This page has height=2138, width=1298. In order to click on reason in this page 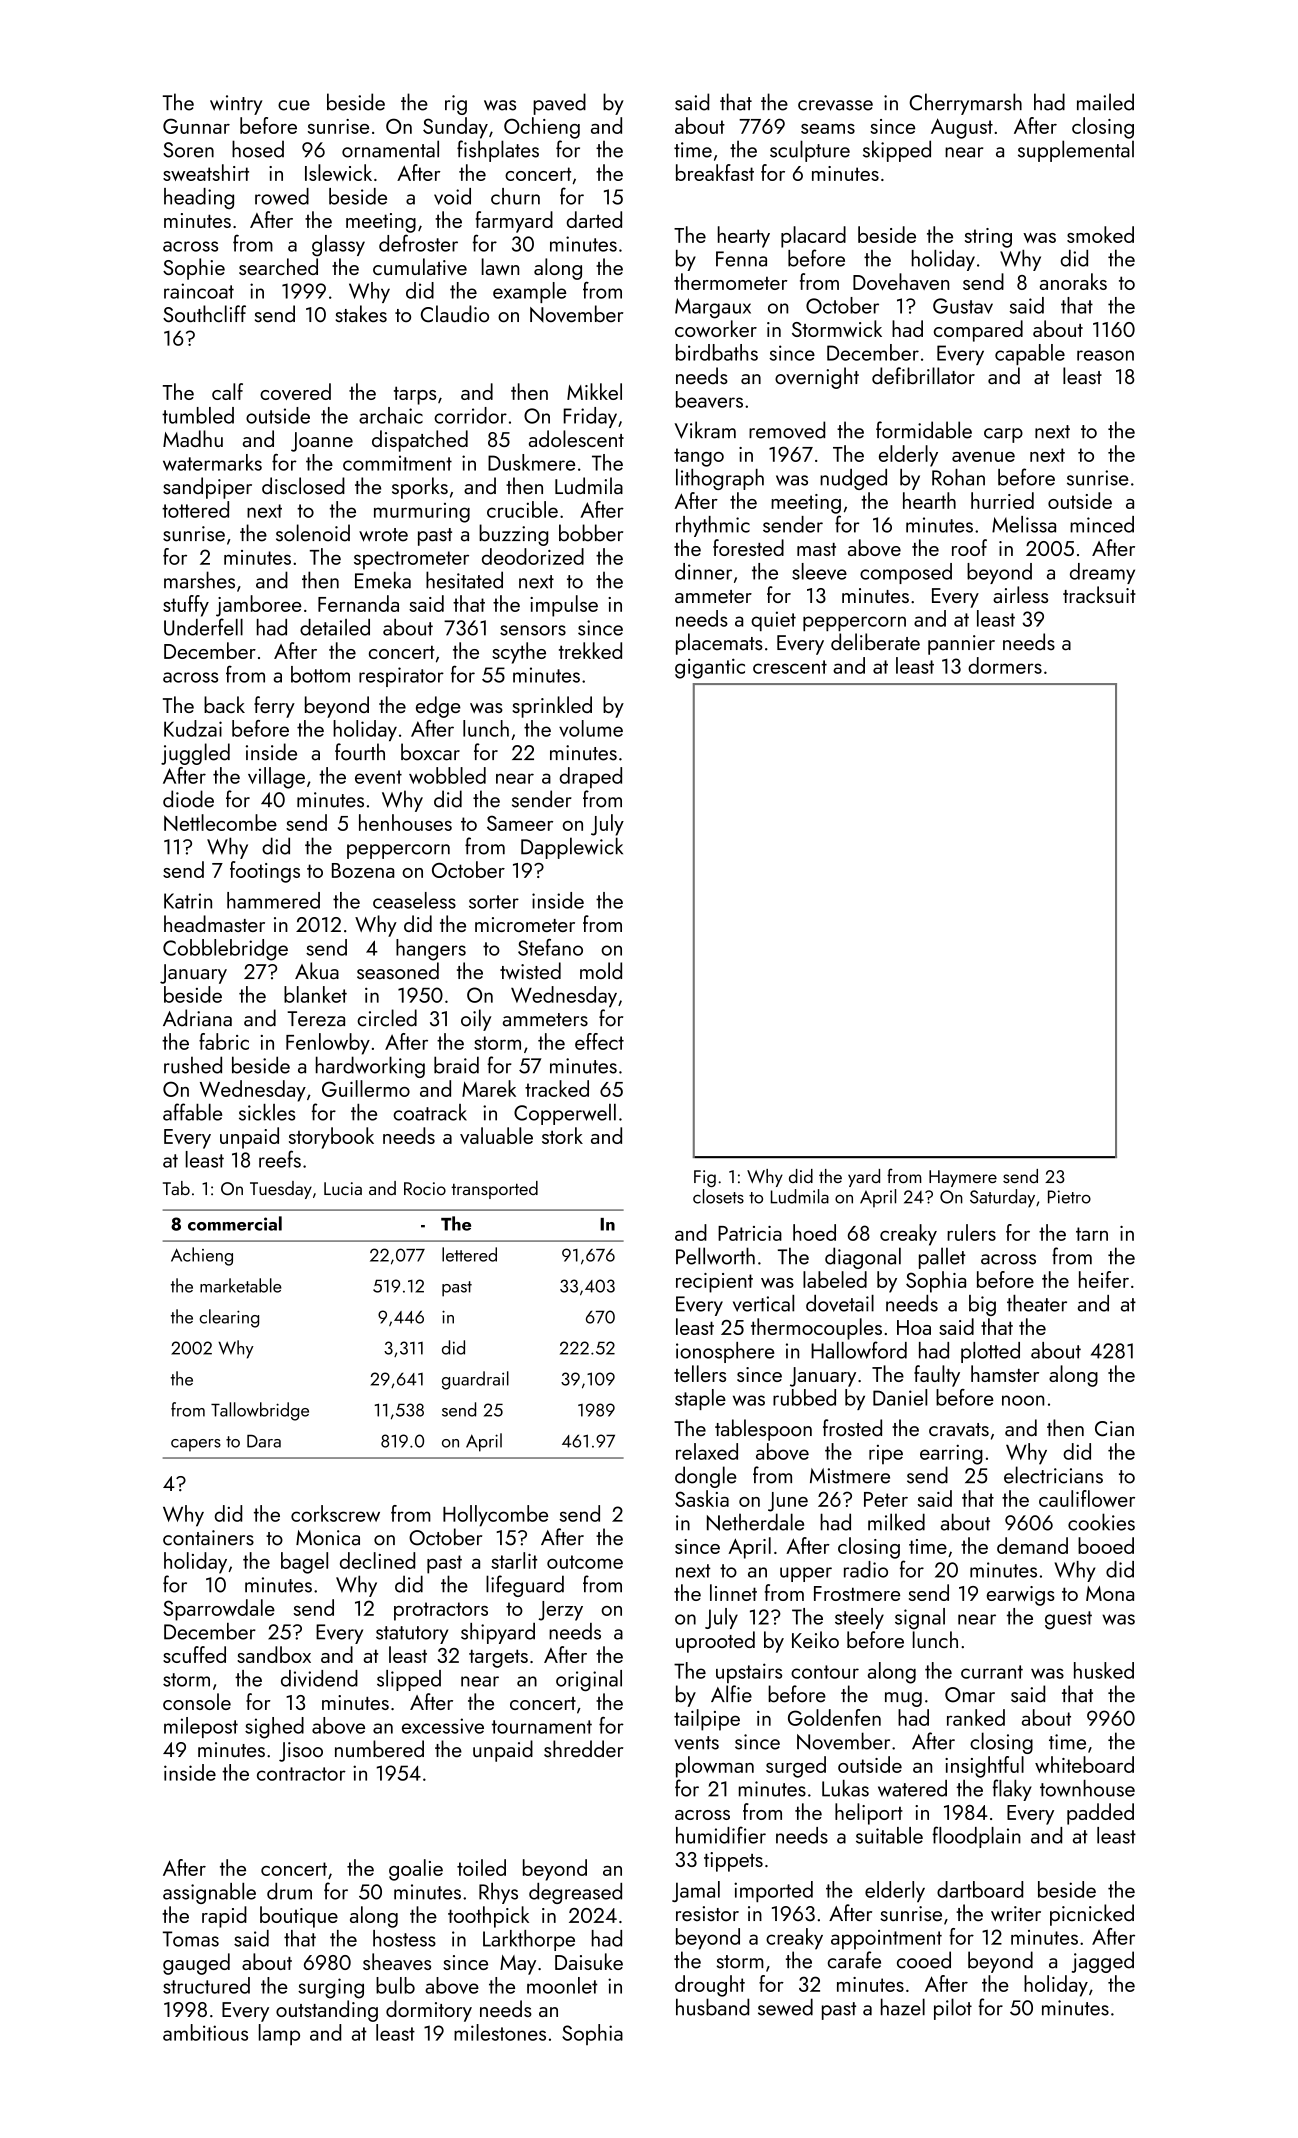, I will do `click(1105, 355)`.
